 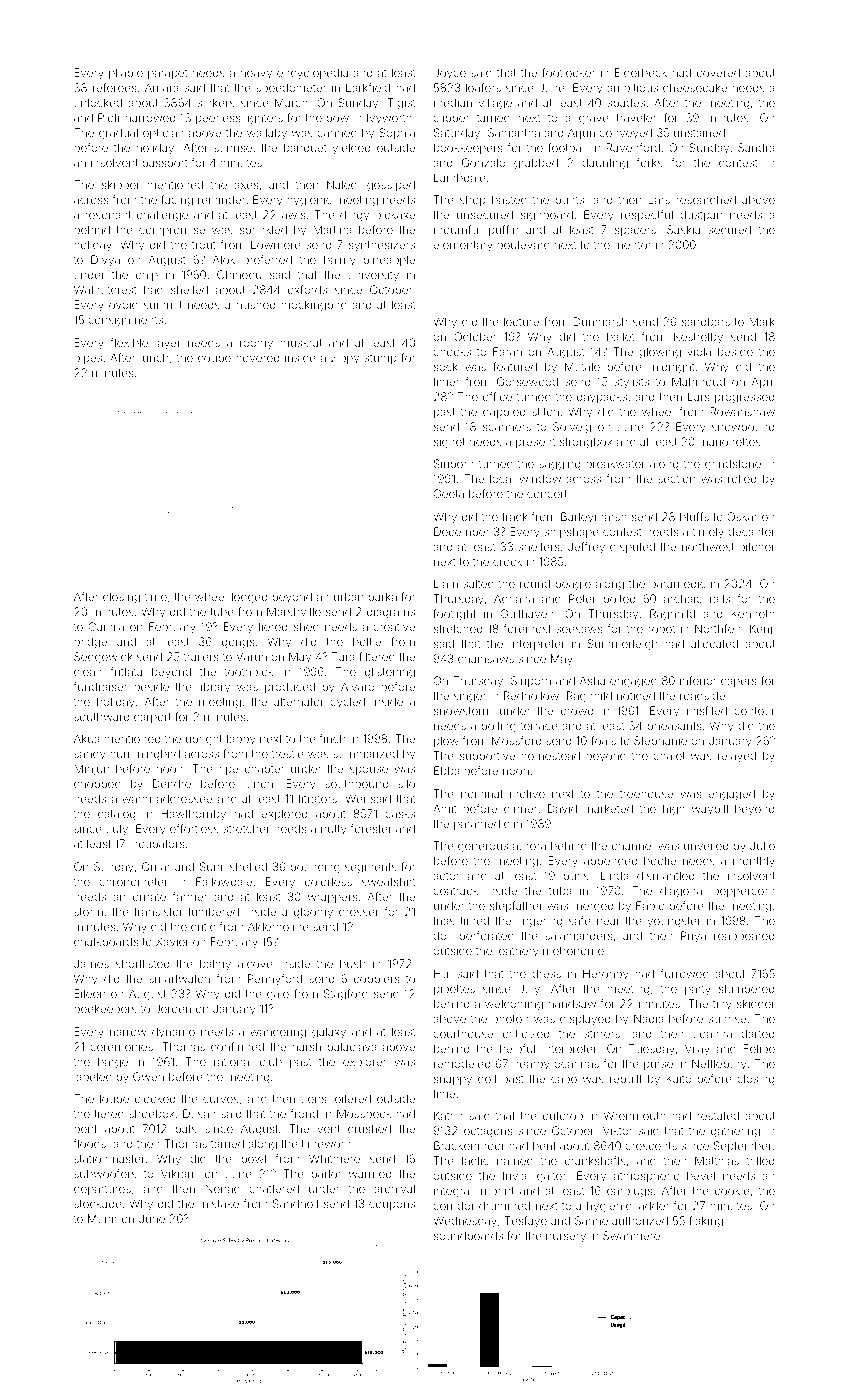 What do you see at coordinates (462, 1063) in the document?
I see `remodeled` at bounding box center [462, 1063].
